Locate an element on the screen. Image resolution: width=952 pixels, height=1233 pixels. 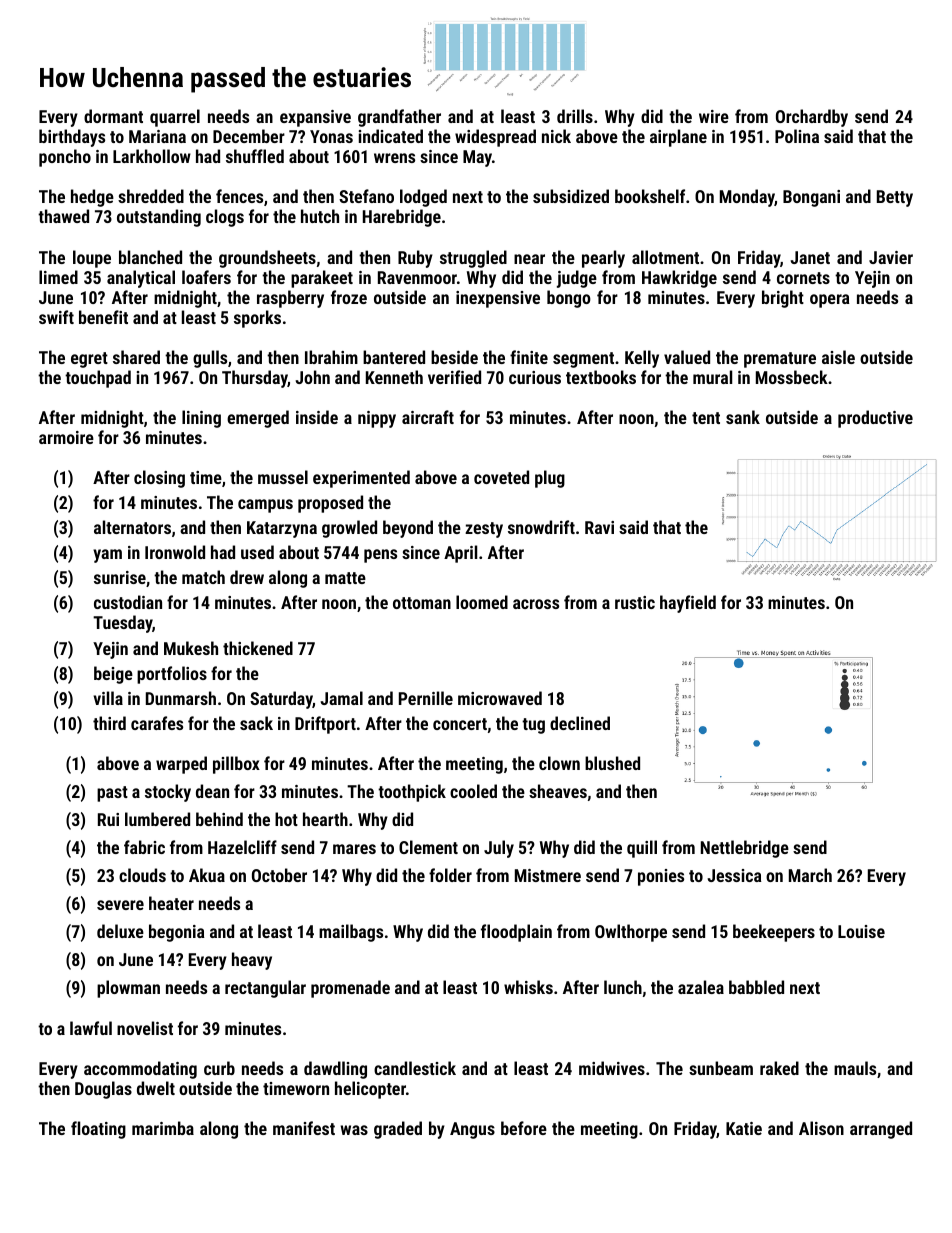
Owlthorpe is located at coordinates (631, 933).
